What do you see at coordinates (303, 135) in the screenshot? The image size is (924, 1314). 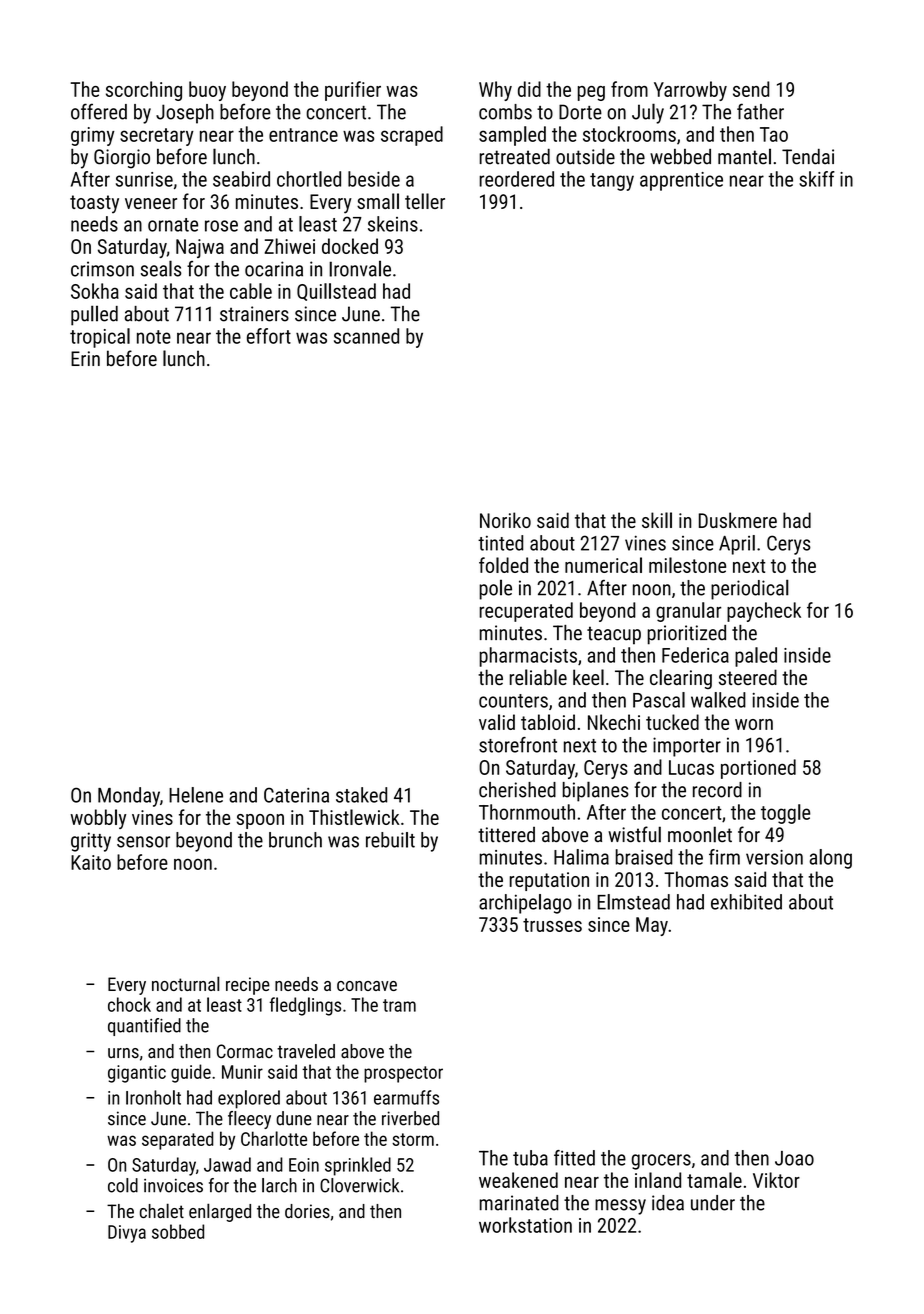 I see `entrance` at bounding box center [303, 135].
